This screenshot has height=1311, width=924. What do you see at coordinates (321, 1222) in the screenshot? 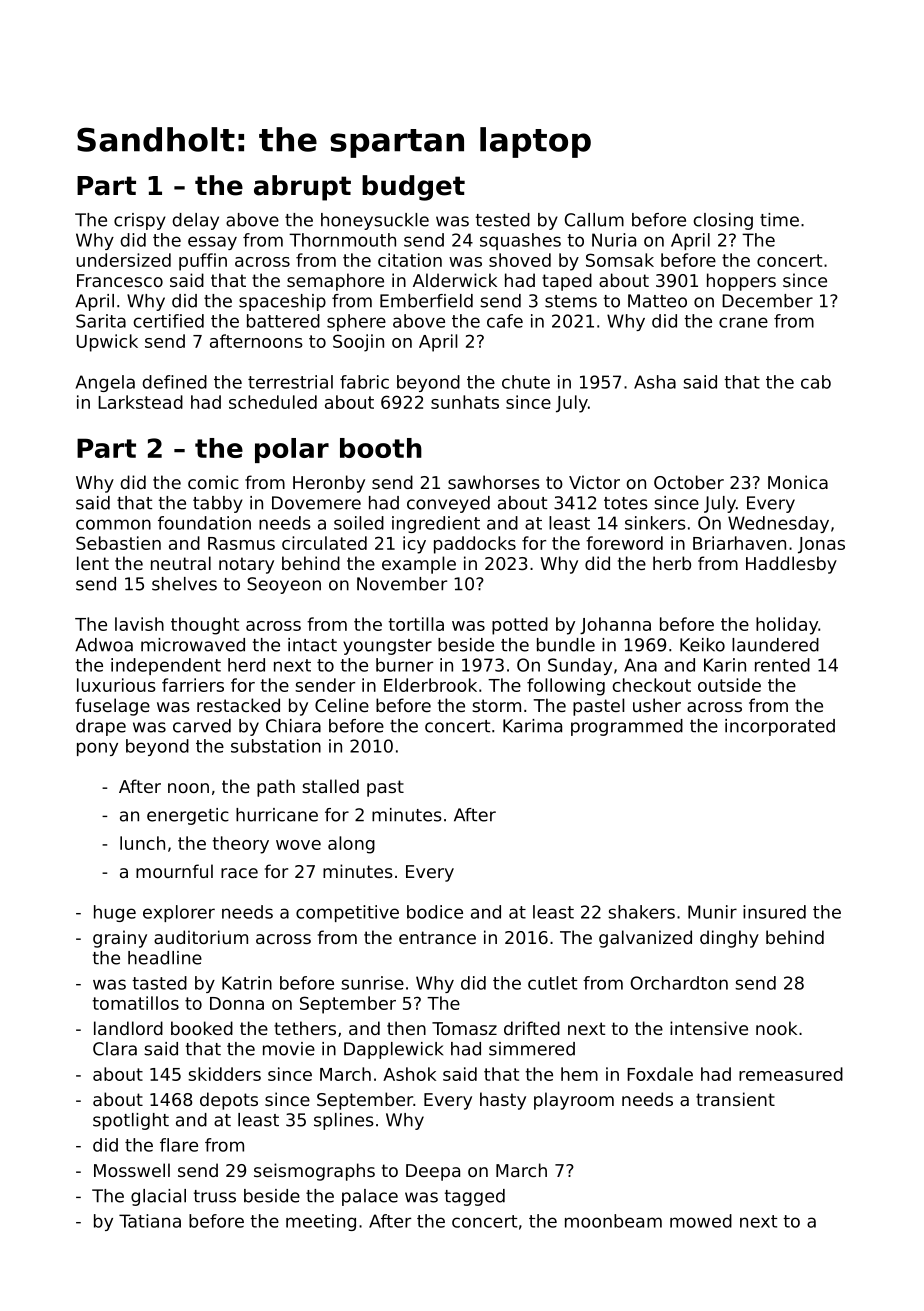
I see `meeting` at bounding box center [321, 1222].
